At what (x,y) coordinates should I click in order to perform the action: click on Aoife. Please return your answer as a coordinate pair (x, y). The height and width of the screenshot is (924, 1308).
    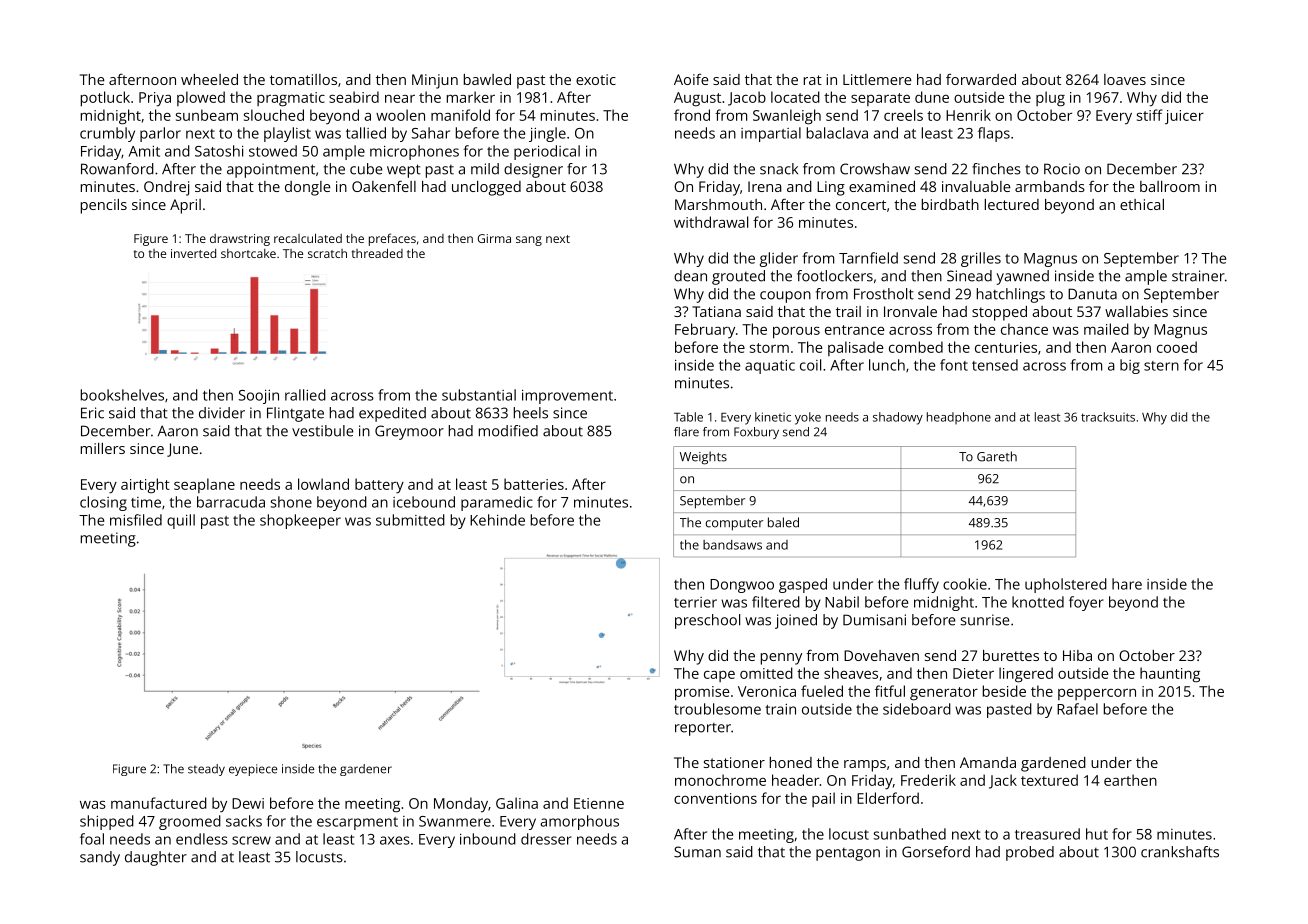
    Looking at the image, I should click on (691, 79).
